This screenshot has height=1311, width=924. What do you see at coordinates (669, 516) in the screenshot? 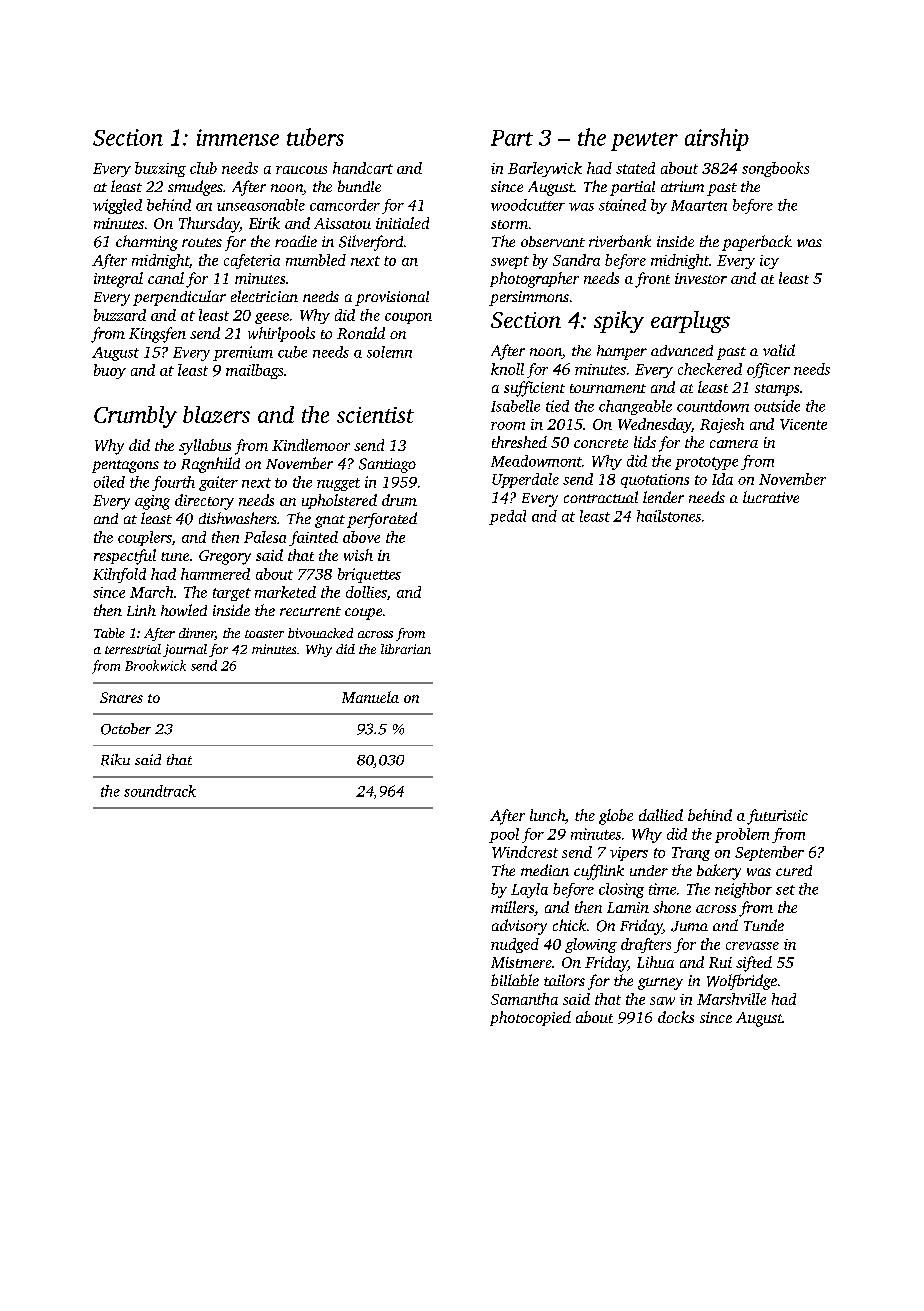
I see `hailstones` at bounding box center [669, 516].
